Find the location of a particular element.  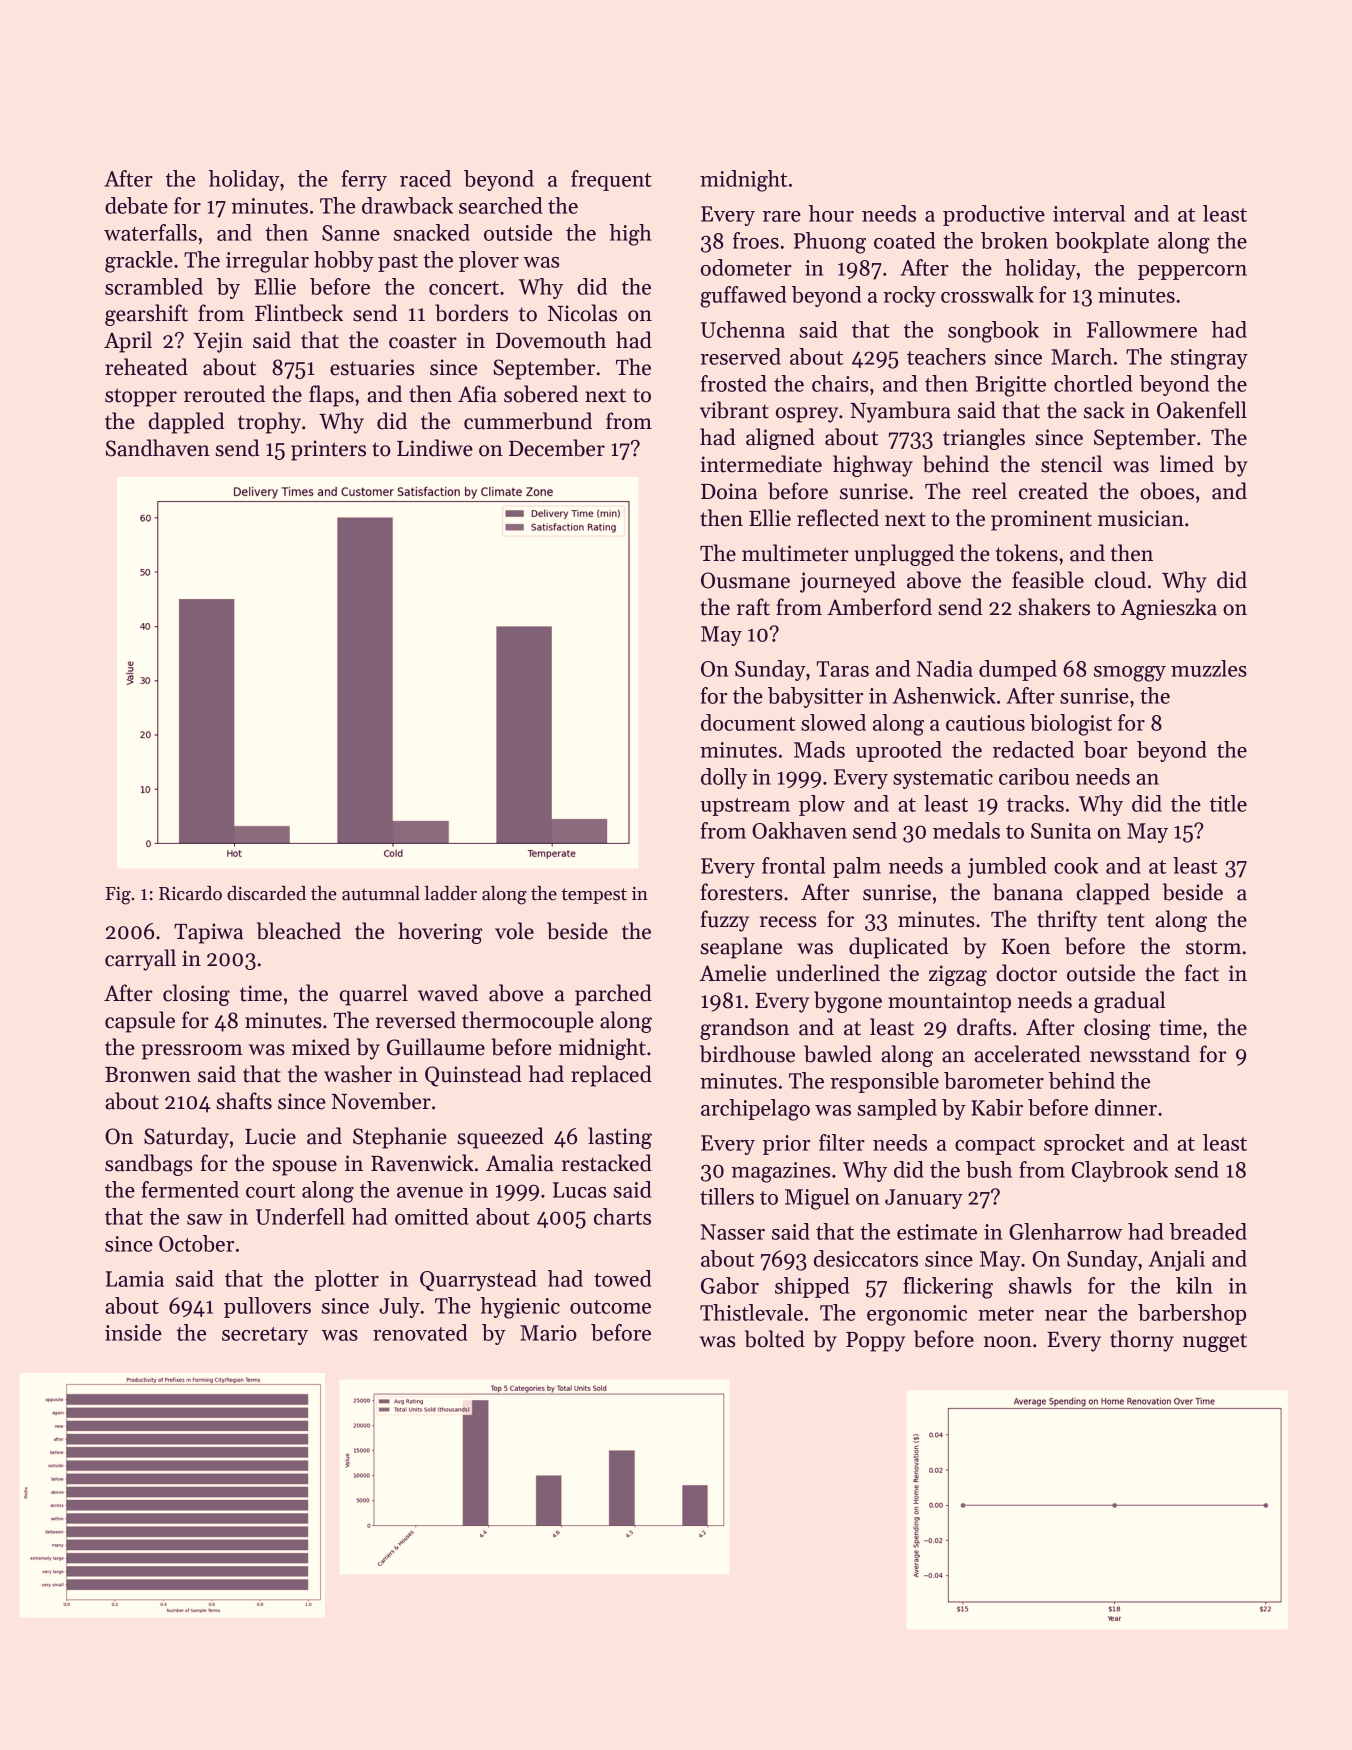

estimate is located at coordinates (937, 1232).
